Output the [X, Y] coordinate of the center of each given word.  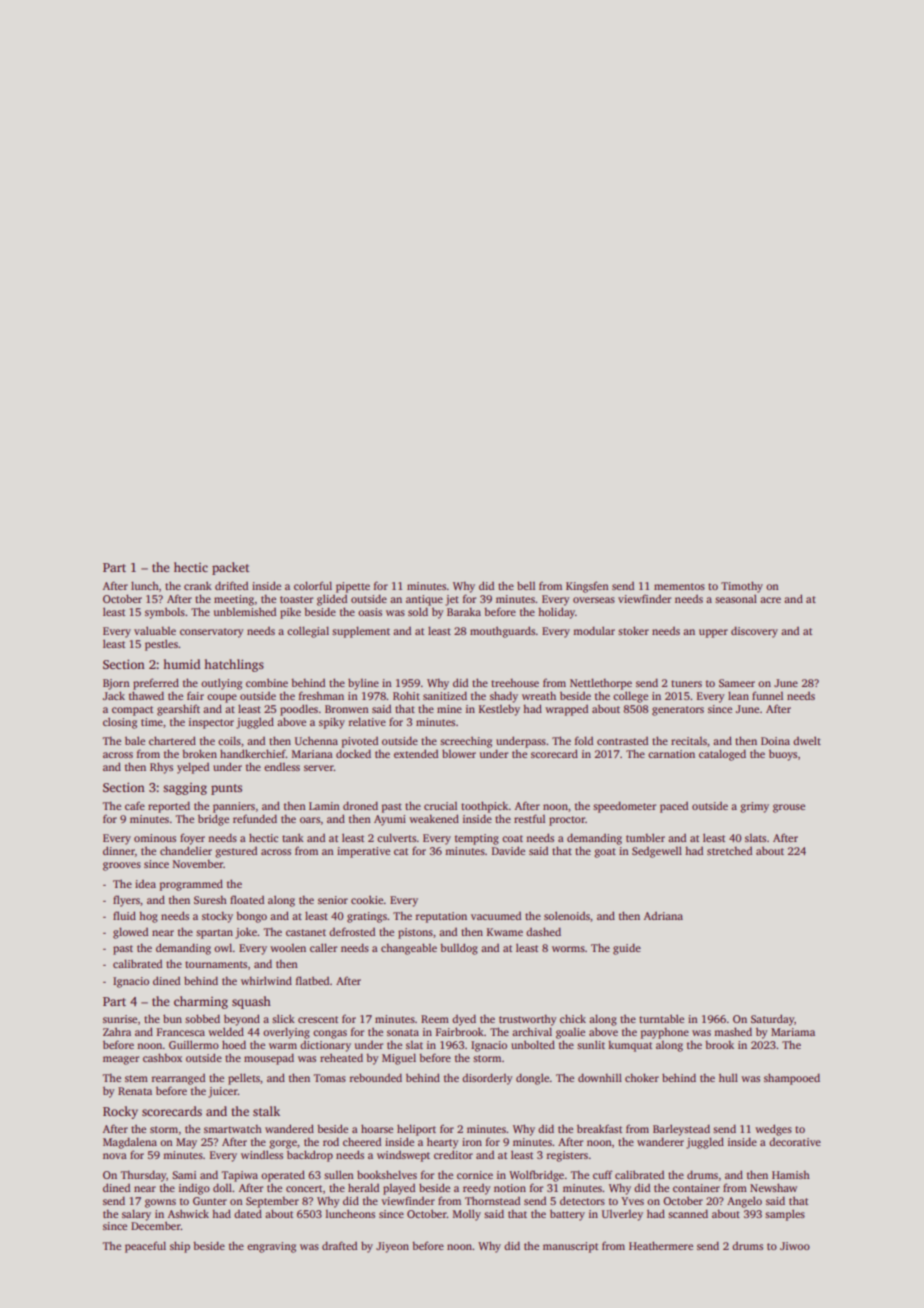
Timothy [742, 587]
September [272, 1202]
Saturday [772, 1020]
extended [416, 753]
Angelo [744, 1202]
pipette [353, 587]
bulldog [459, 949]
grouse [789, 808]
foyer [192, 839]
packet [230, 568]
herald [363, 1187]
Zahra [117, 1031]
